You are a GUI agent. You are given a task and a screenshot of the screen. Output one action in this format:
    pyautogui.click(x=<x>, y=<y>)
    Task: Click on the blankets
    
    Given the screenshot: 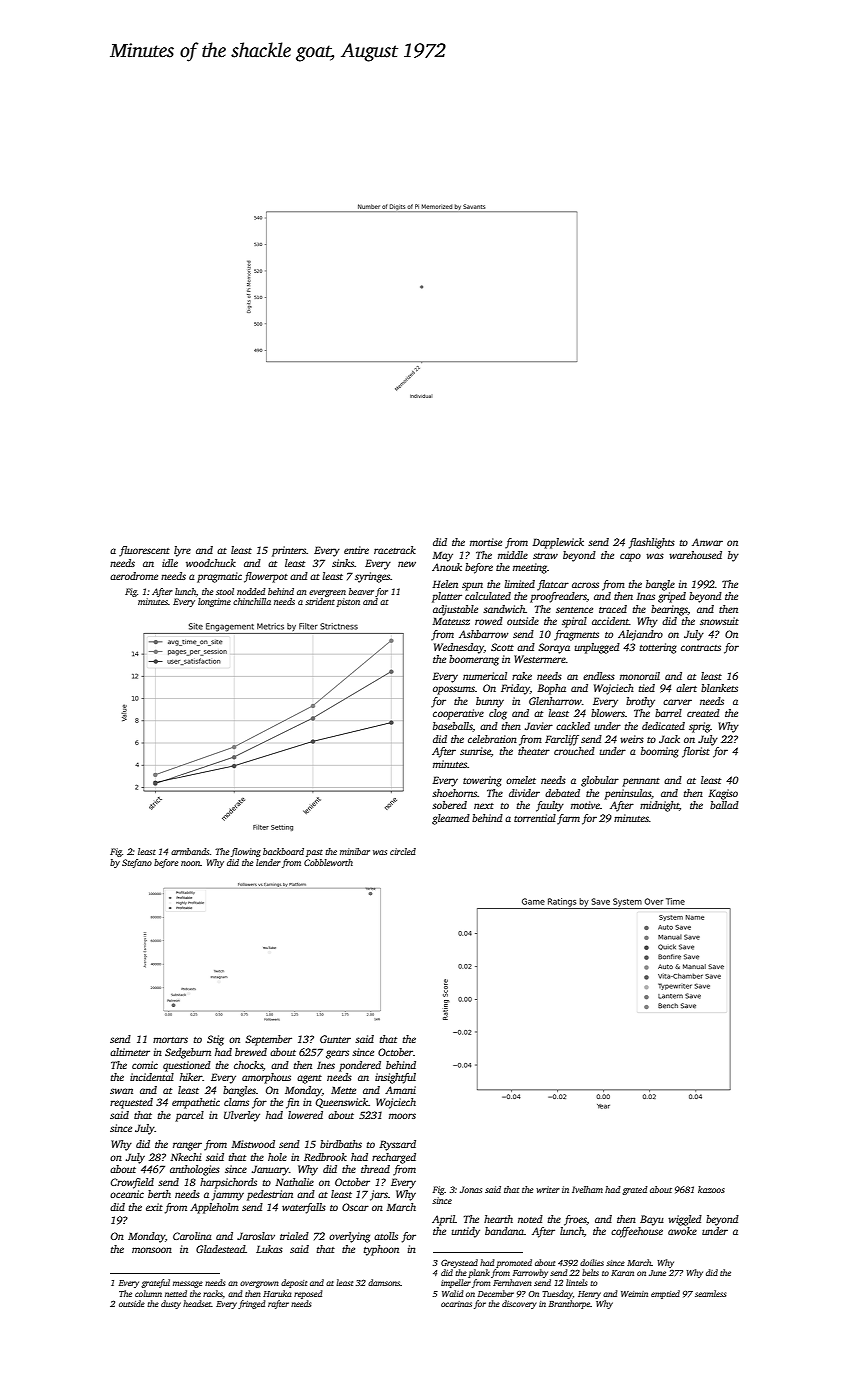 What is the action you would take?
    pyautogui.click(x=719, y=688)
